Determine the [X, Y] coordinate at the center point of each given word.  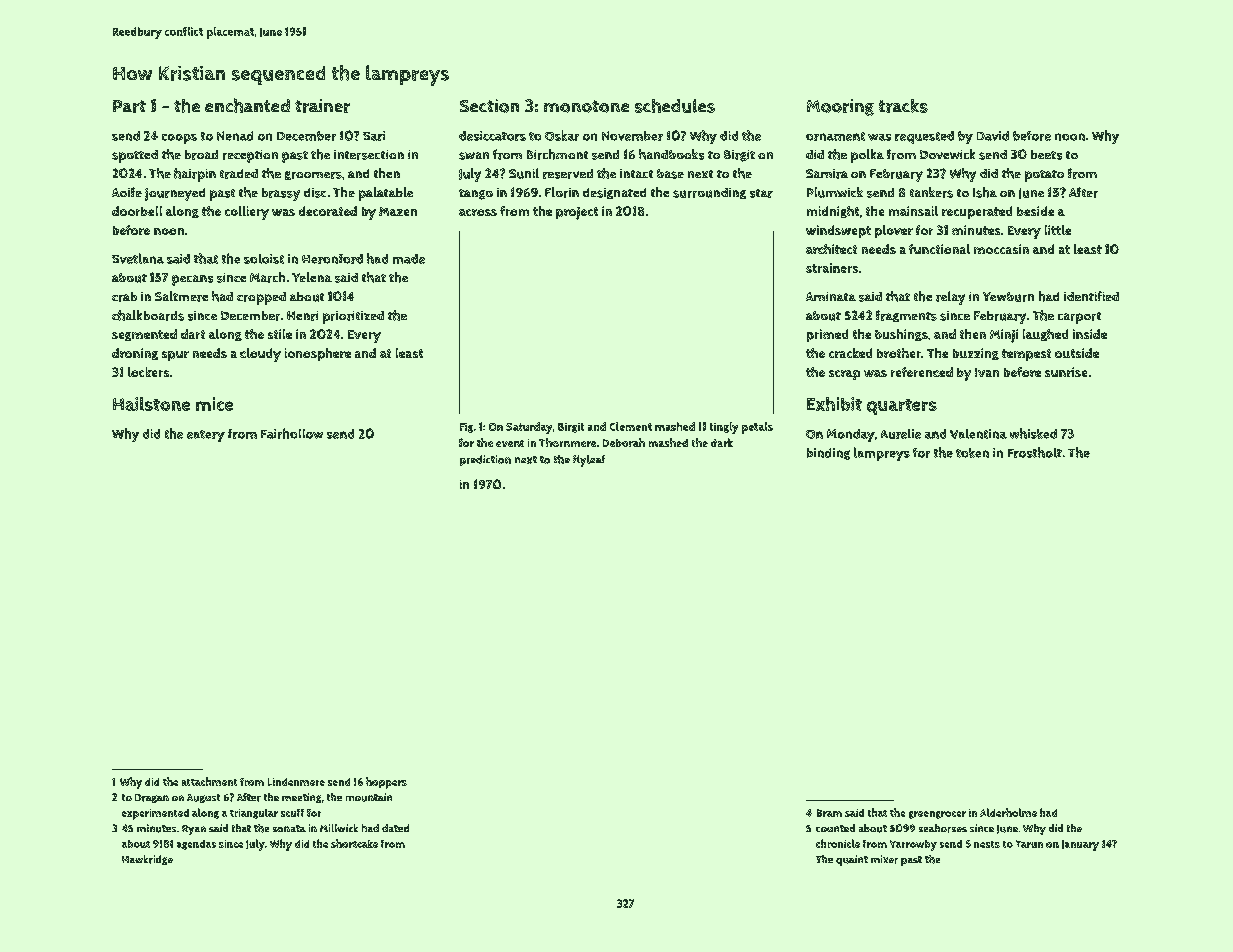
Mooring [840, 107]
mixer [884, 859]
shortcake [354, 843]
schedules [675, 106]
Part [129, 106]
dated [395, 828]
